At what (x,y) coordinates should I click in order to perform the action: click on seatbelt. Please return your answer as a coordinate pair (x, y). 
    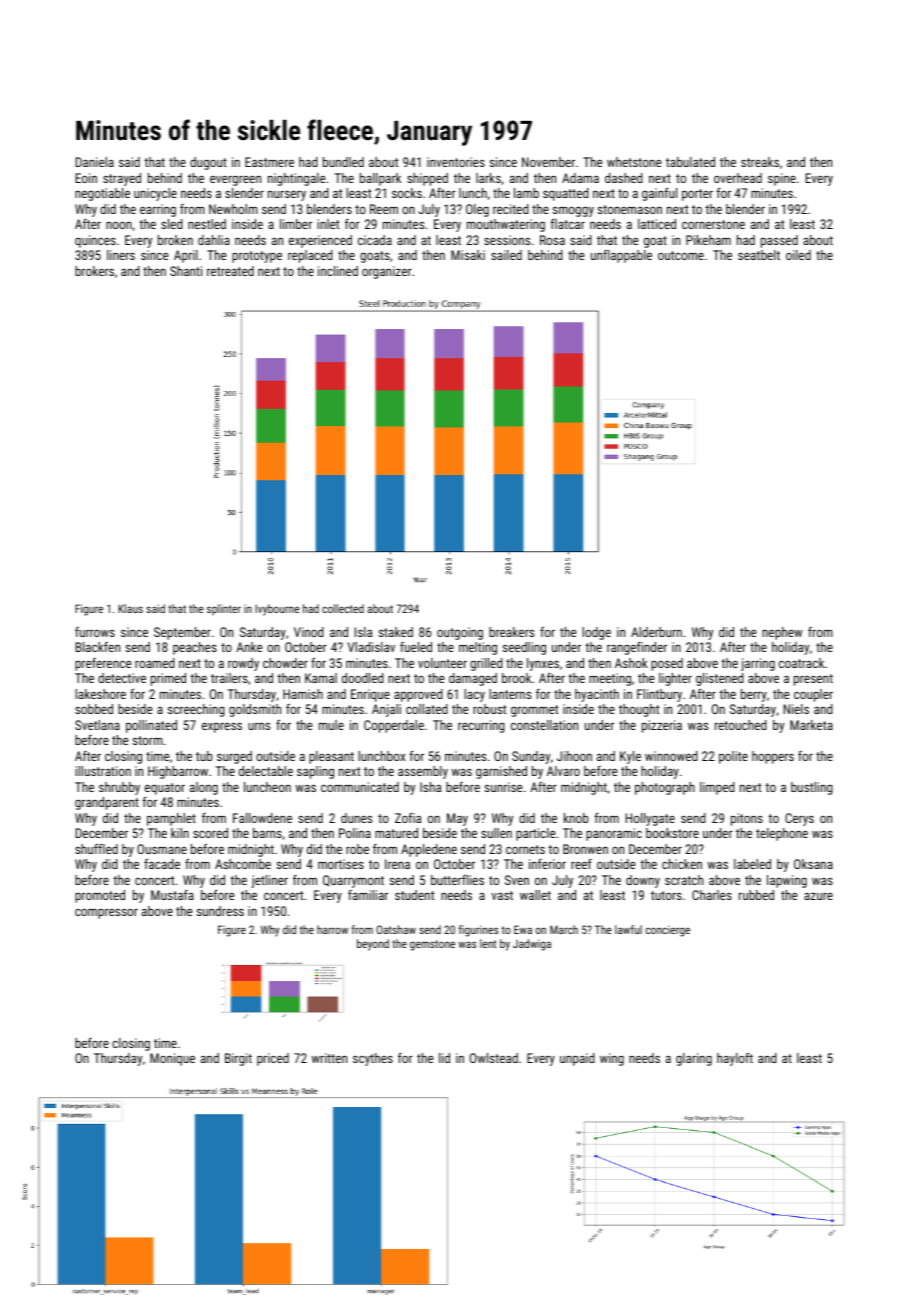
    Looking at the image, I should click on (759, 255).
